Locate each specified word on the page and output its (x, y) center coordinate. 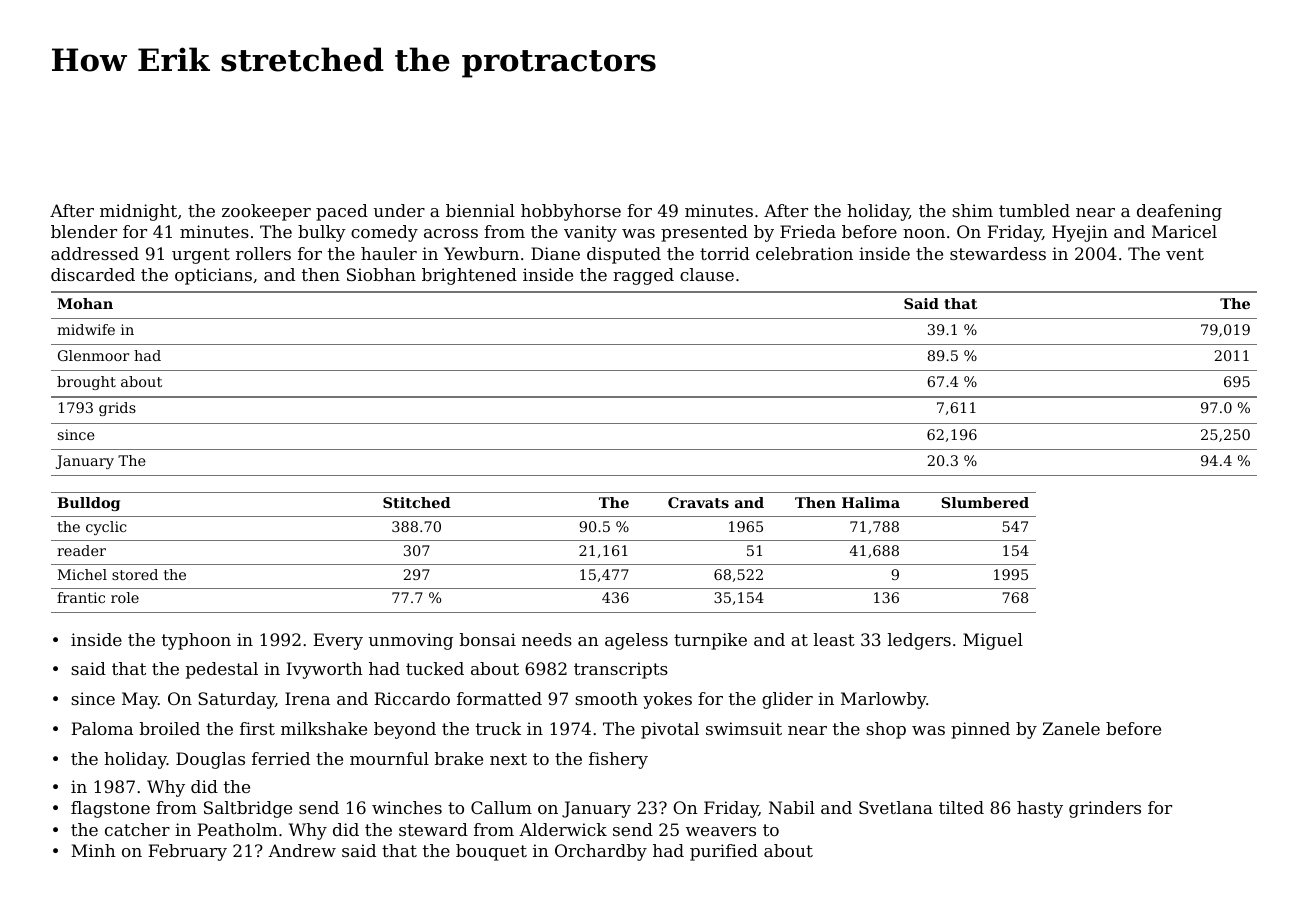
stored (135, 574)
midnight (138, 212)
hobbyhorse (571, 212)
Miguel (993, 641)
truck (498, 728)
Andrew (302, 850)
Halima (871, 502)
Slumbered (985, 502)
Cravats (698, 502)
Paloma (102, 728)
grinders (1105, 809)
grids (117, 409)
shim (972, 210)
